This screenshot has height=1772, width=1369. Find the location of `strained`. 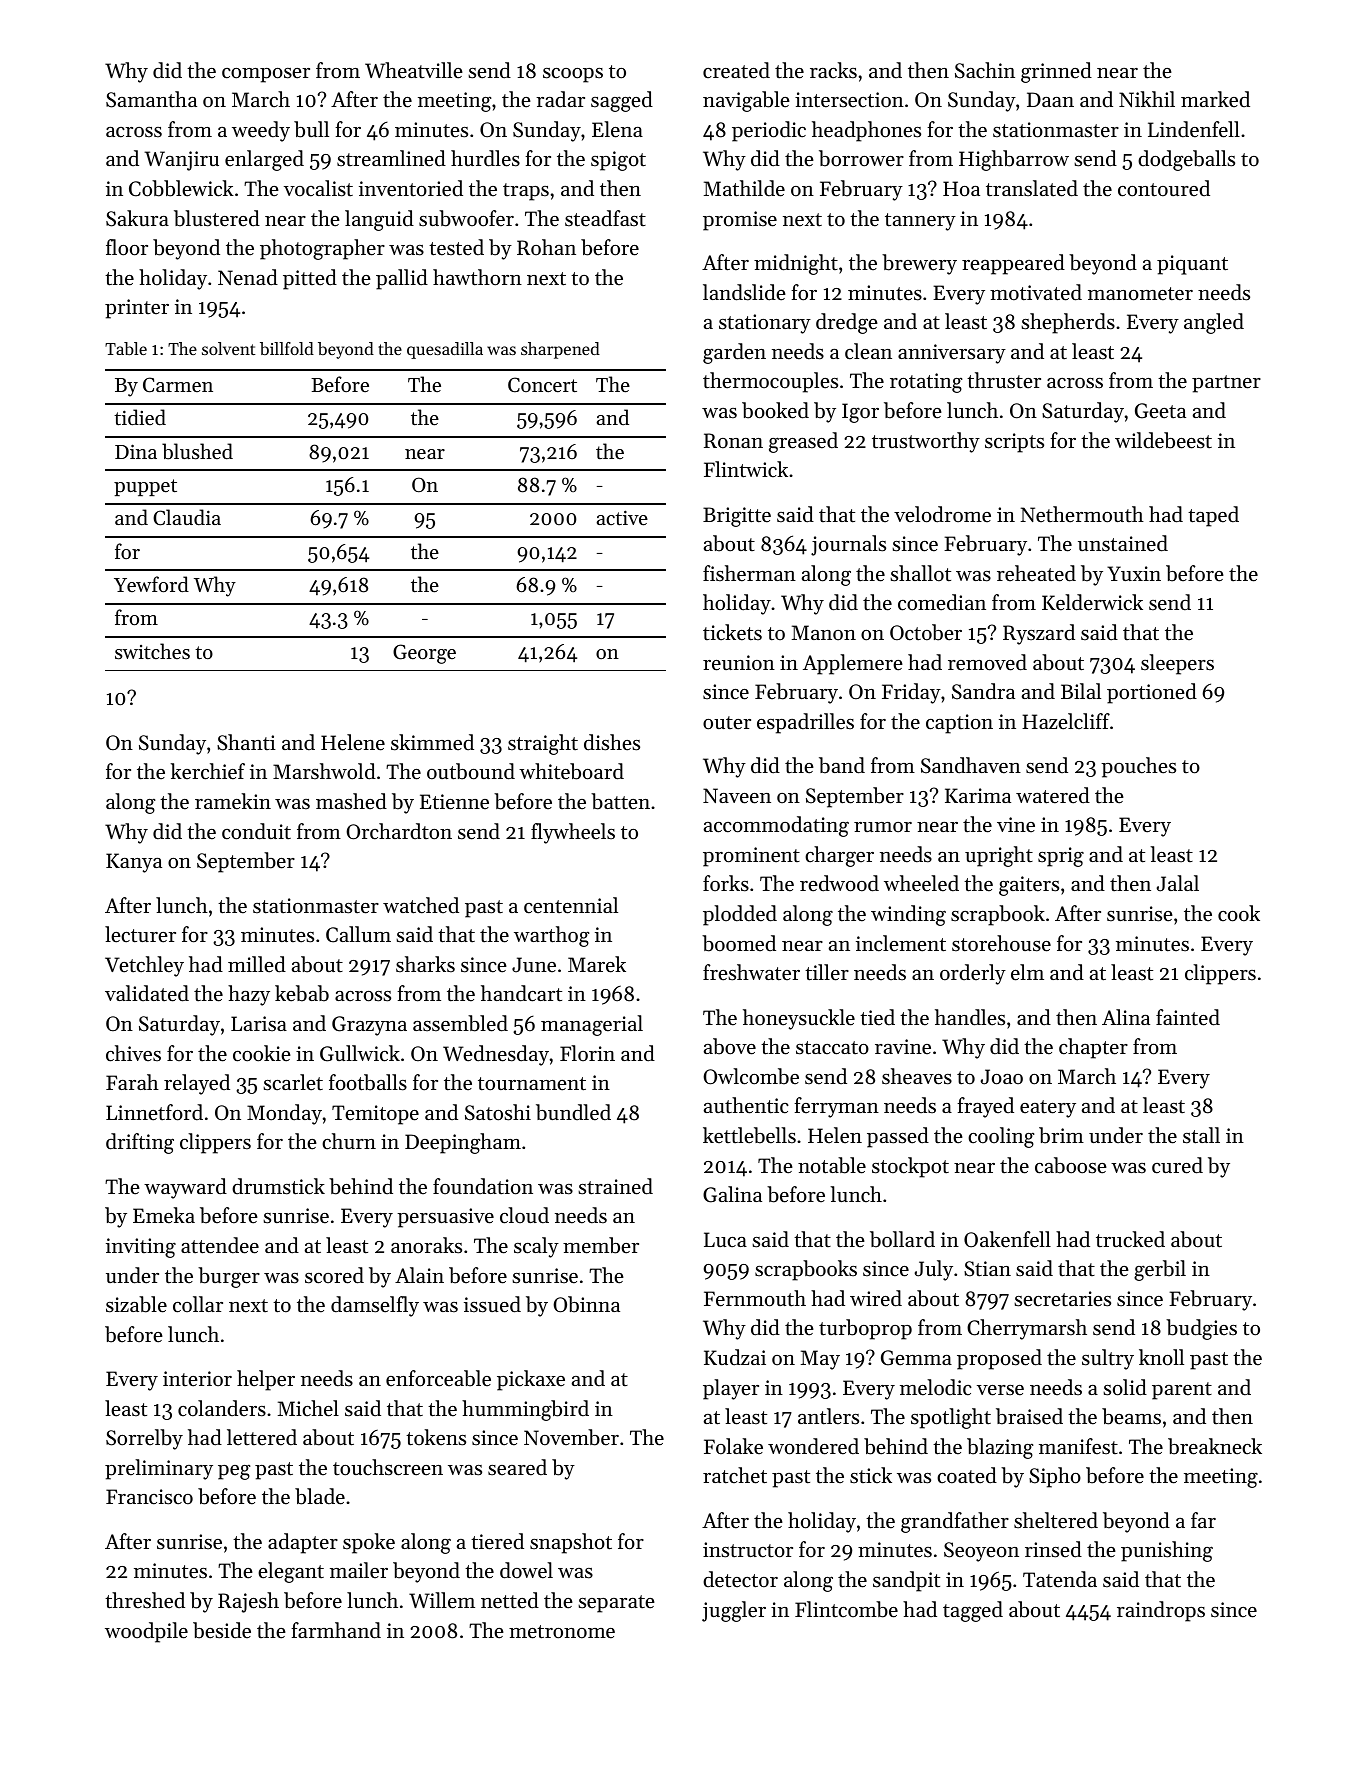

strained is located at coordinates (615, 1186).
